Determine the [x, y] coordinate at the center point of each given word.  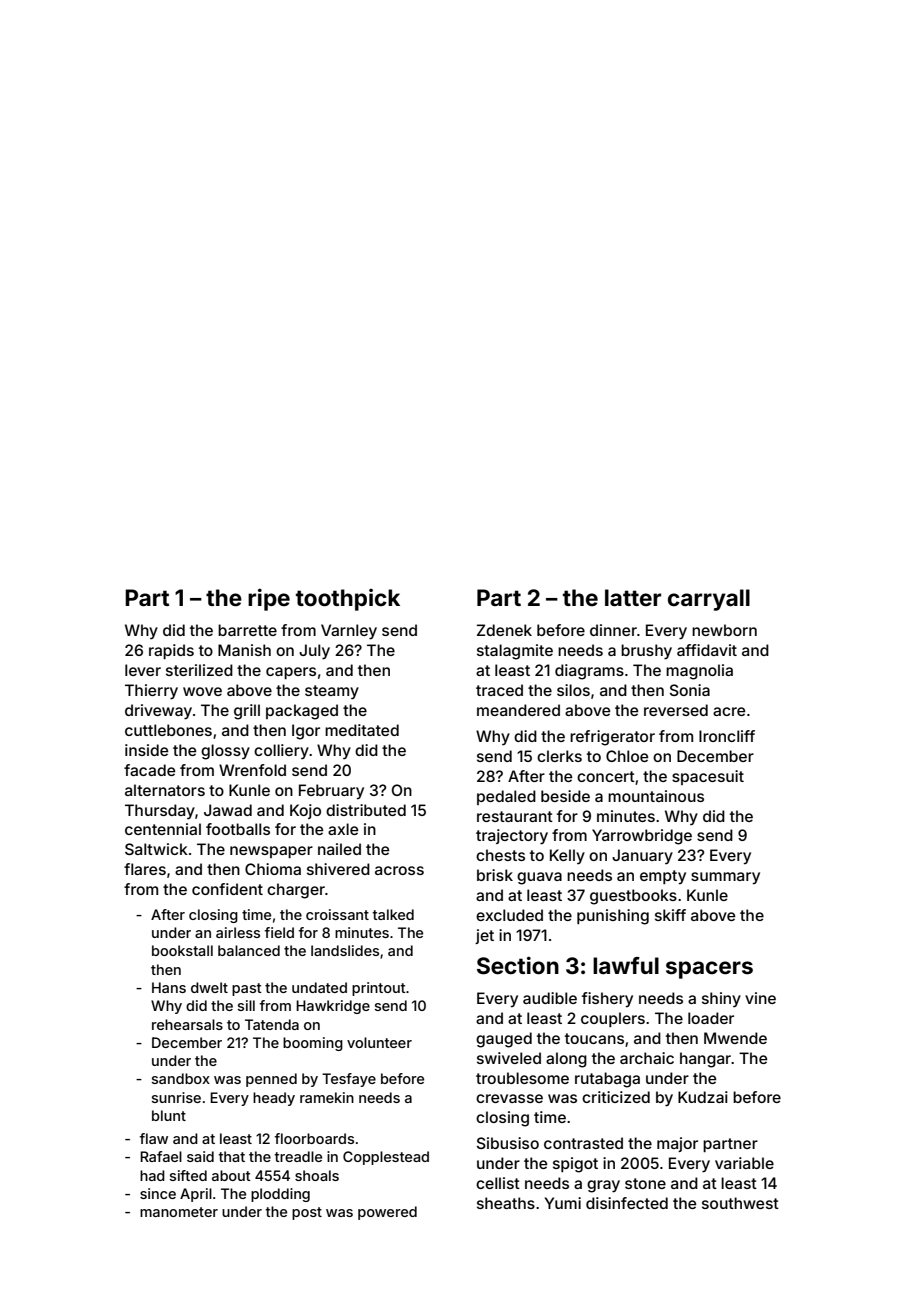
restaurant [515, 816]
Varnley [349, 632]
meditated [362, 730]
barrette [247, 630]
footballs [238, 829]
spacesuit [708, 777]
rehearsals [187, 1024]
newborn [724, 630]
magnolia [699, 672]
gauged [504, 1040]
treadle [298, 1156]
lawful [626, 965]
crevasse [509, 1098]
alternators [165, 790]
